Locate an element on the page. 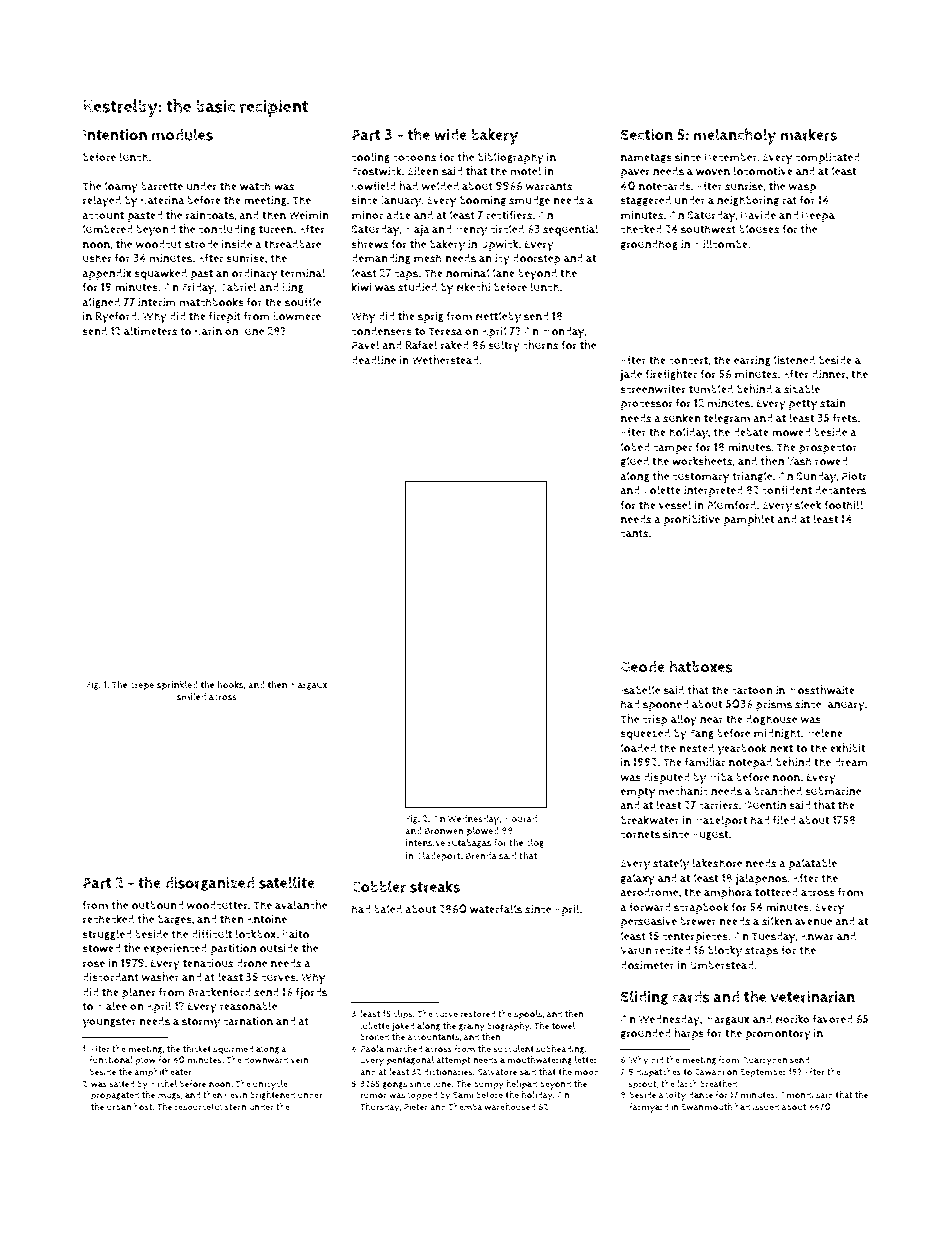 The width and height of the image is (952, 1233). squirmed is located at coordinates (233, 1050).
